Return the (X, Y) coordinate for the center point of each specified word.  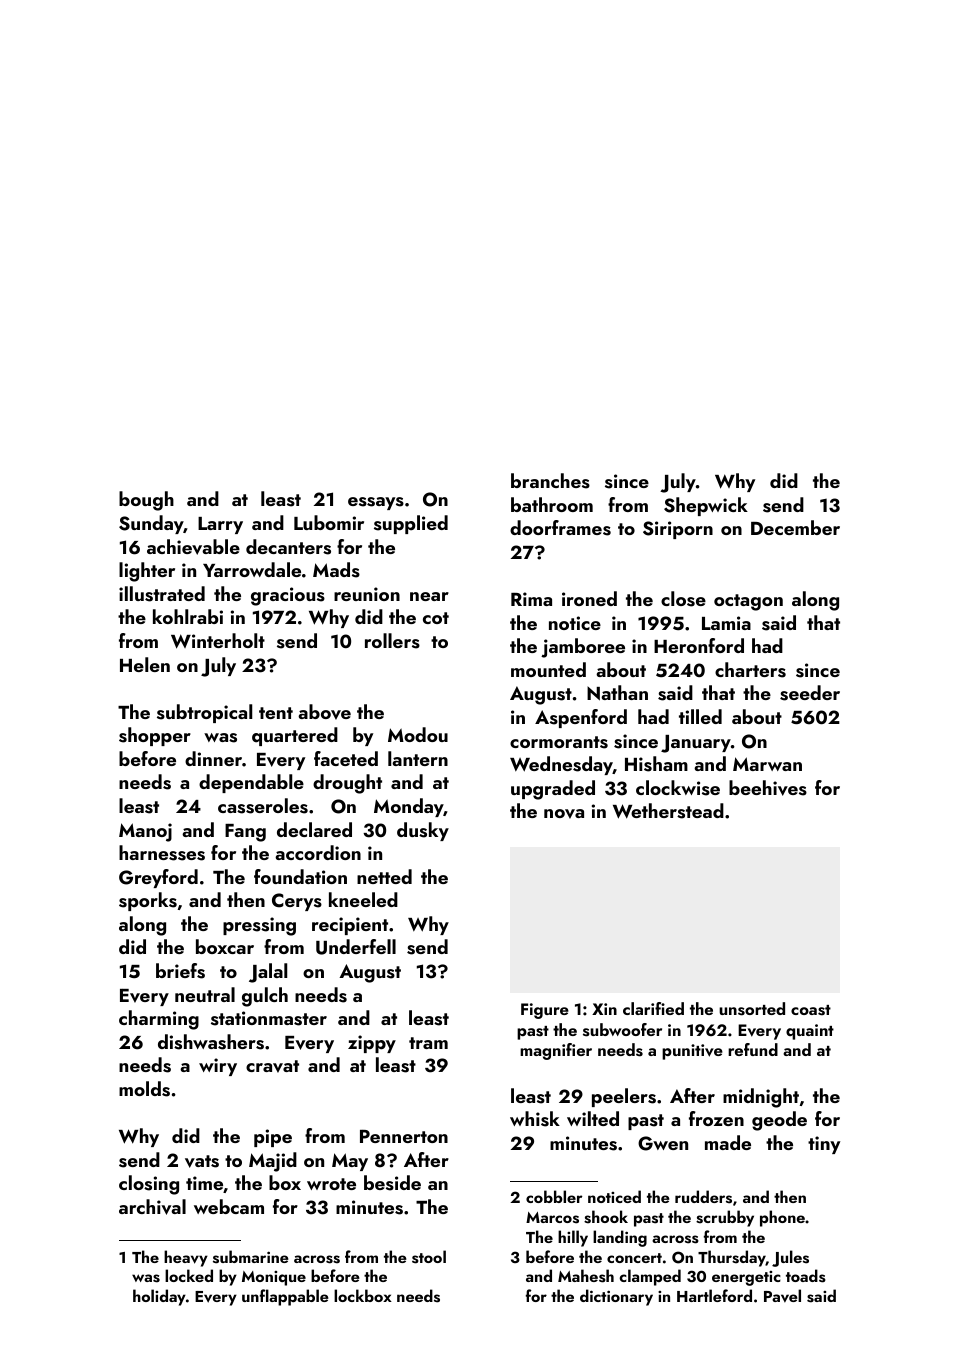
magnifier (556, 1051)
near (429, 596)
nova (564, 814)
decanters (288, 547)
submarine (251, 1257)
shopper (155, 736)
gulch (265, 997)
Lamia (726, 623)
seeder (810, 693)
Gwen (663, 1143)
